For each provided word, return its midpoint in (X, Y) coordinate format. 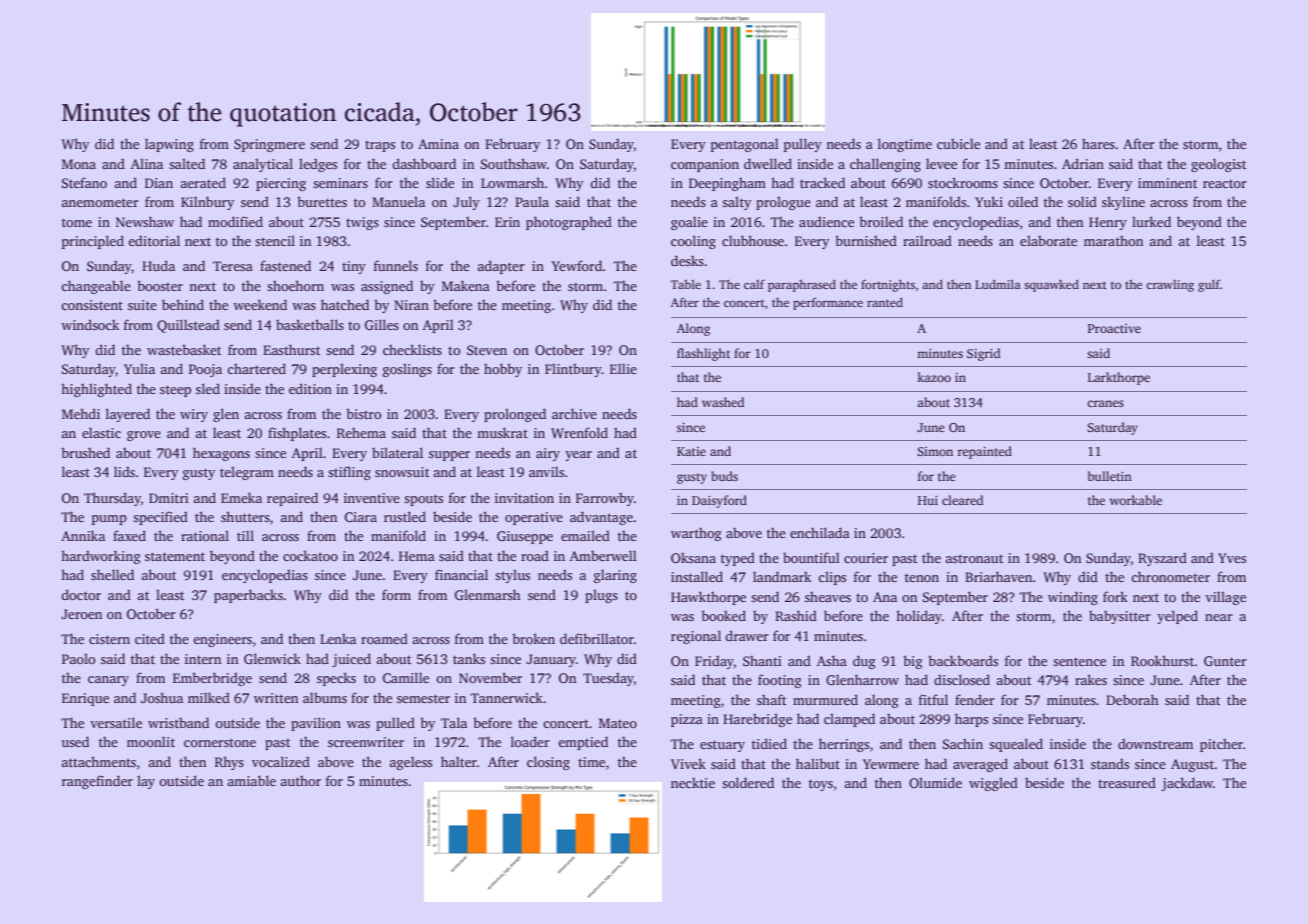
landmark (782, 576)
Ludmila (998, 284)
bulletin (1110, 476)
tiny (354, 267)
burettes (322, 201)
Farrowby (605, 499)
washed (723, 402)
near (1219, 617)
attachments (98, 761)
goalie (689, 223)
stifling (349, 473)
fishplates (297, 434)
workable (1136, 500)
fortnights (888, 285)
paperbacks (248, 596)
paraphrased (802, 285)
